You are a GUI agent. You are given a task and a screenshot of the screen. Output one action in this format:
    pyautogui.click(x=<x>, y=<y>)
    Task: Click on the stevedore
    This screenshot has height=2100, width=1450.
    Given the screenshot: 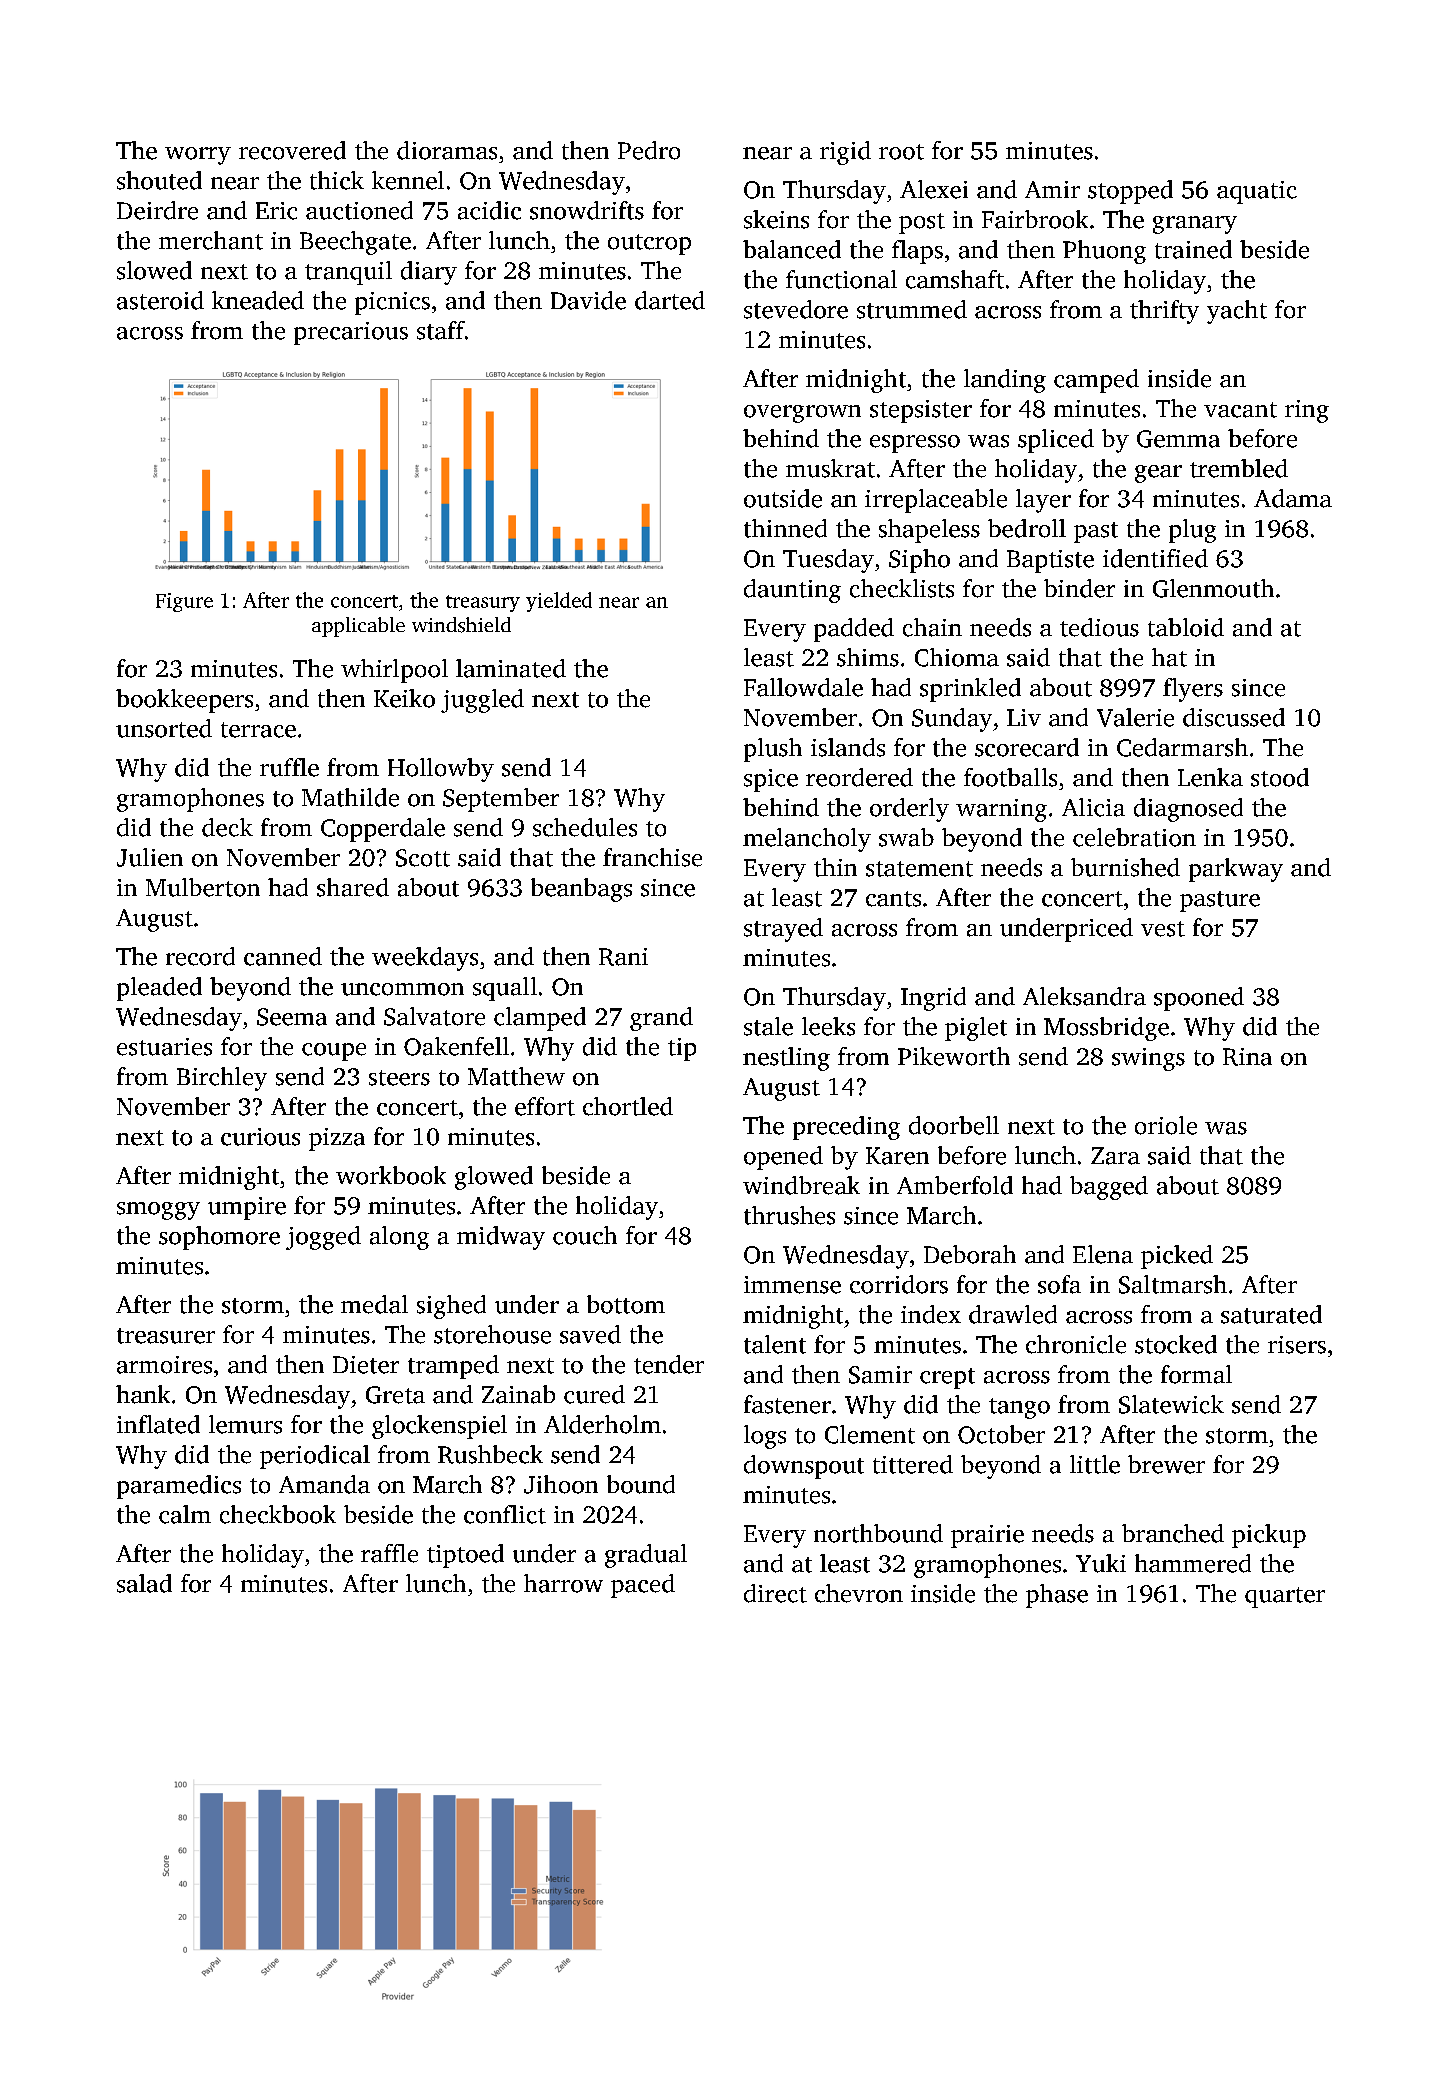 What is the action you would take?
    pyautogui.click(x=796, y=309)
